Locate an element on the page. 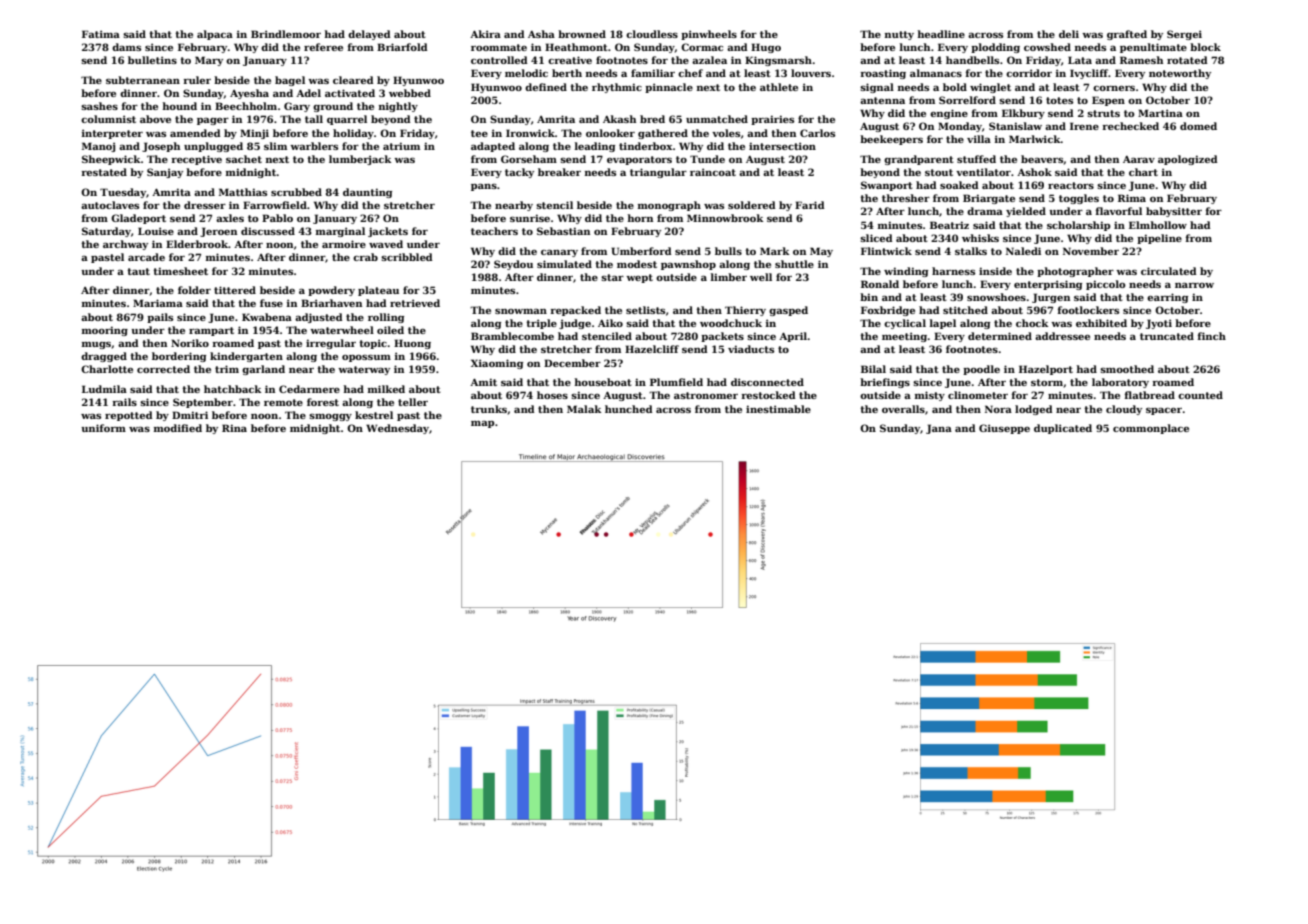  commonplace is located at coordinates (1151, 429).
